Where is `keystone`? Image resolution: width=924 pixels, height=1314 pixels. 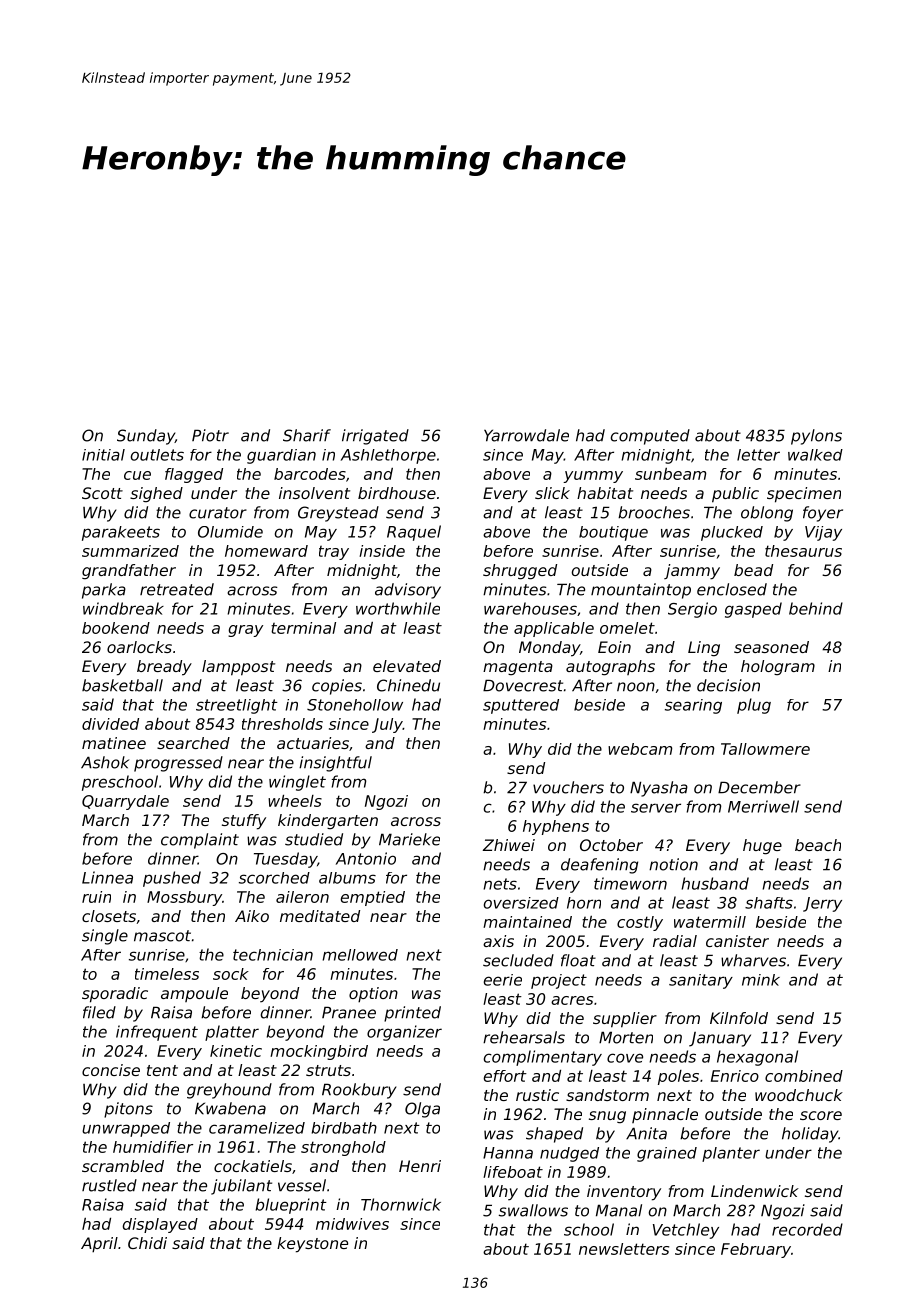
keystone is located at coordinates (312, 1245).
